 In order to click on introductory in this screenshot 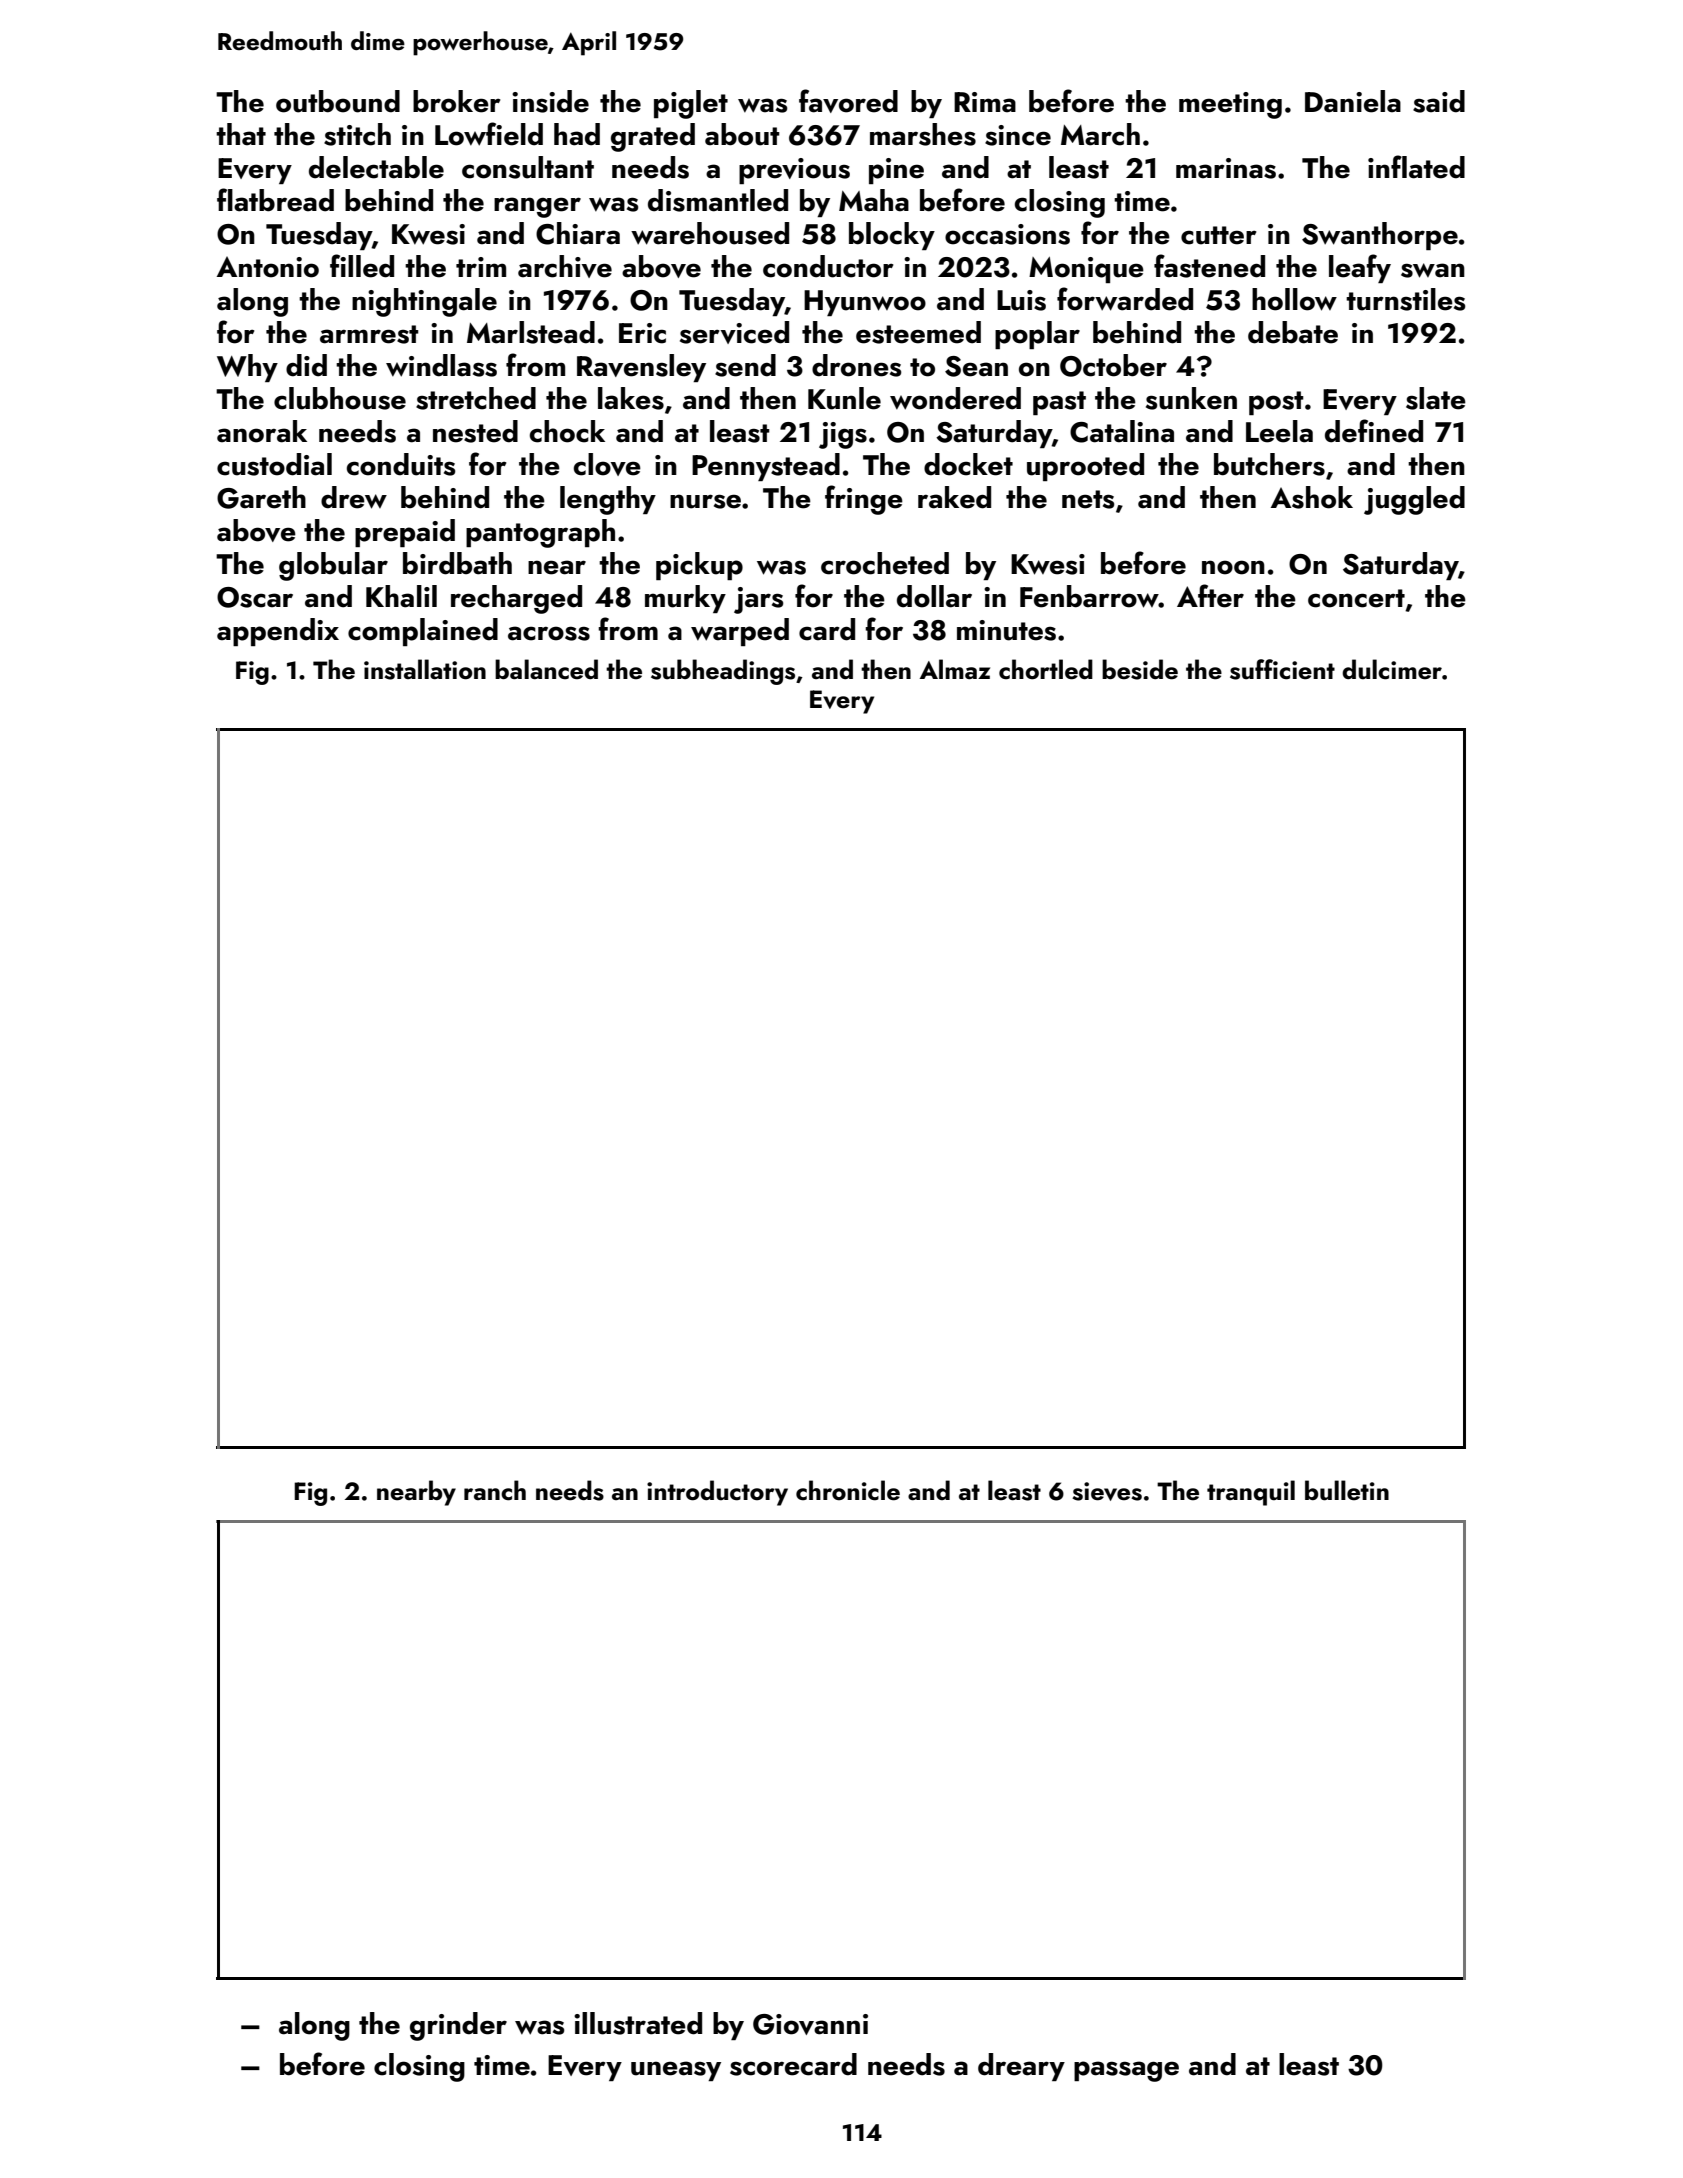, I will do `click(717, 1493)`.
